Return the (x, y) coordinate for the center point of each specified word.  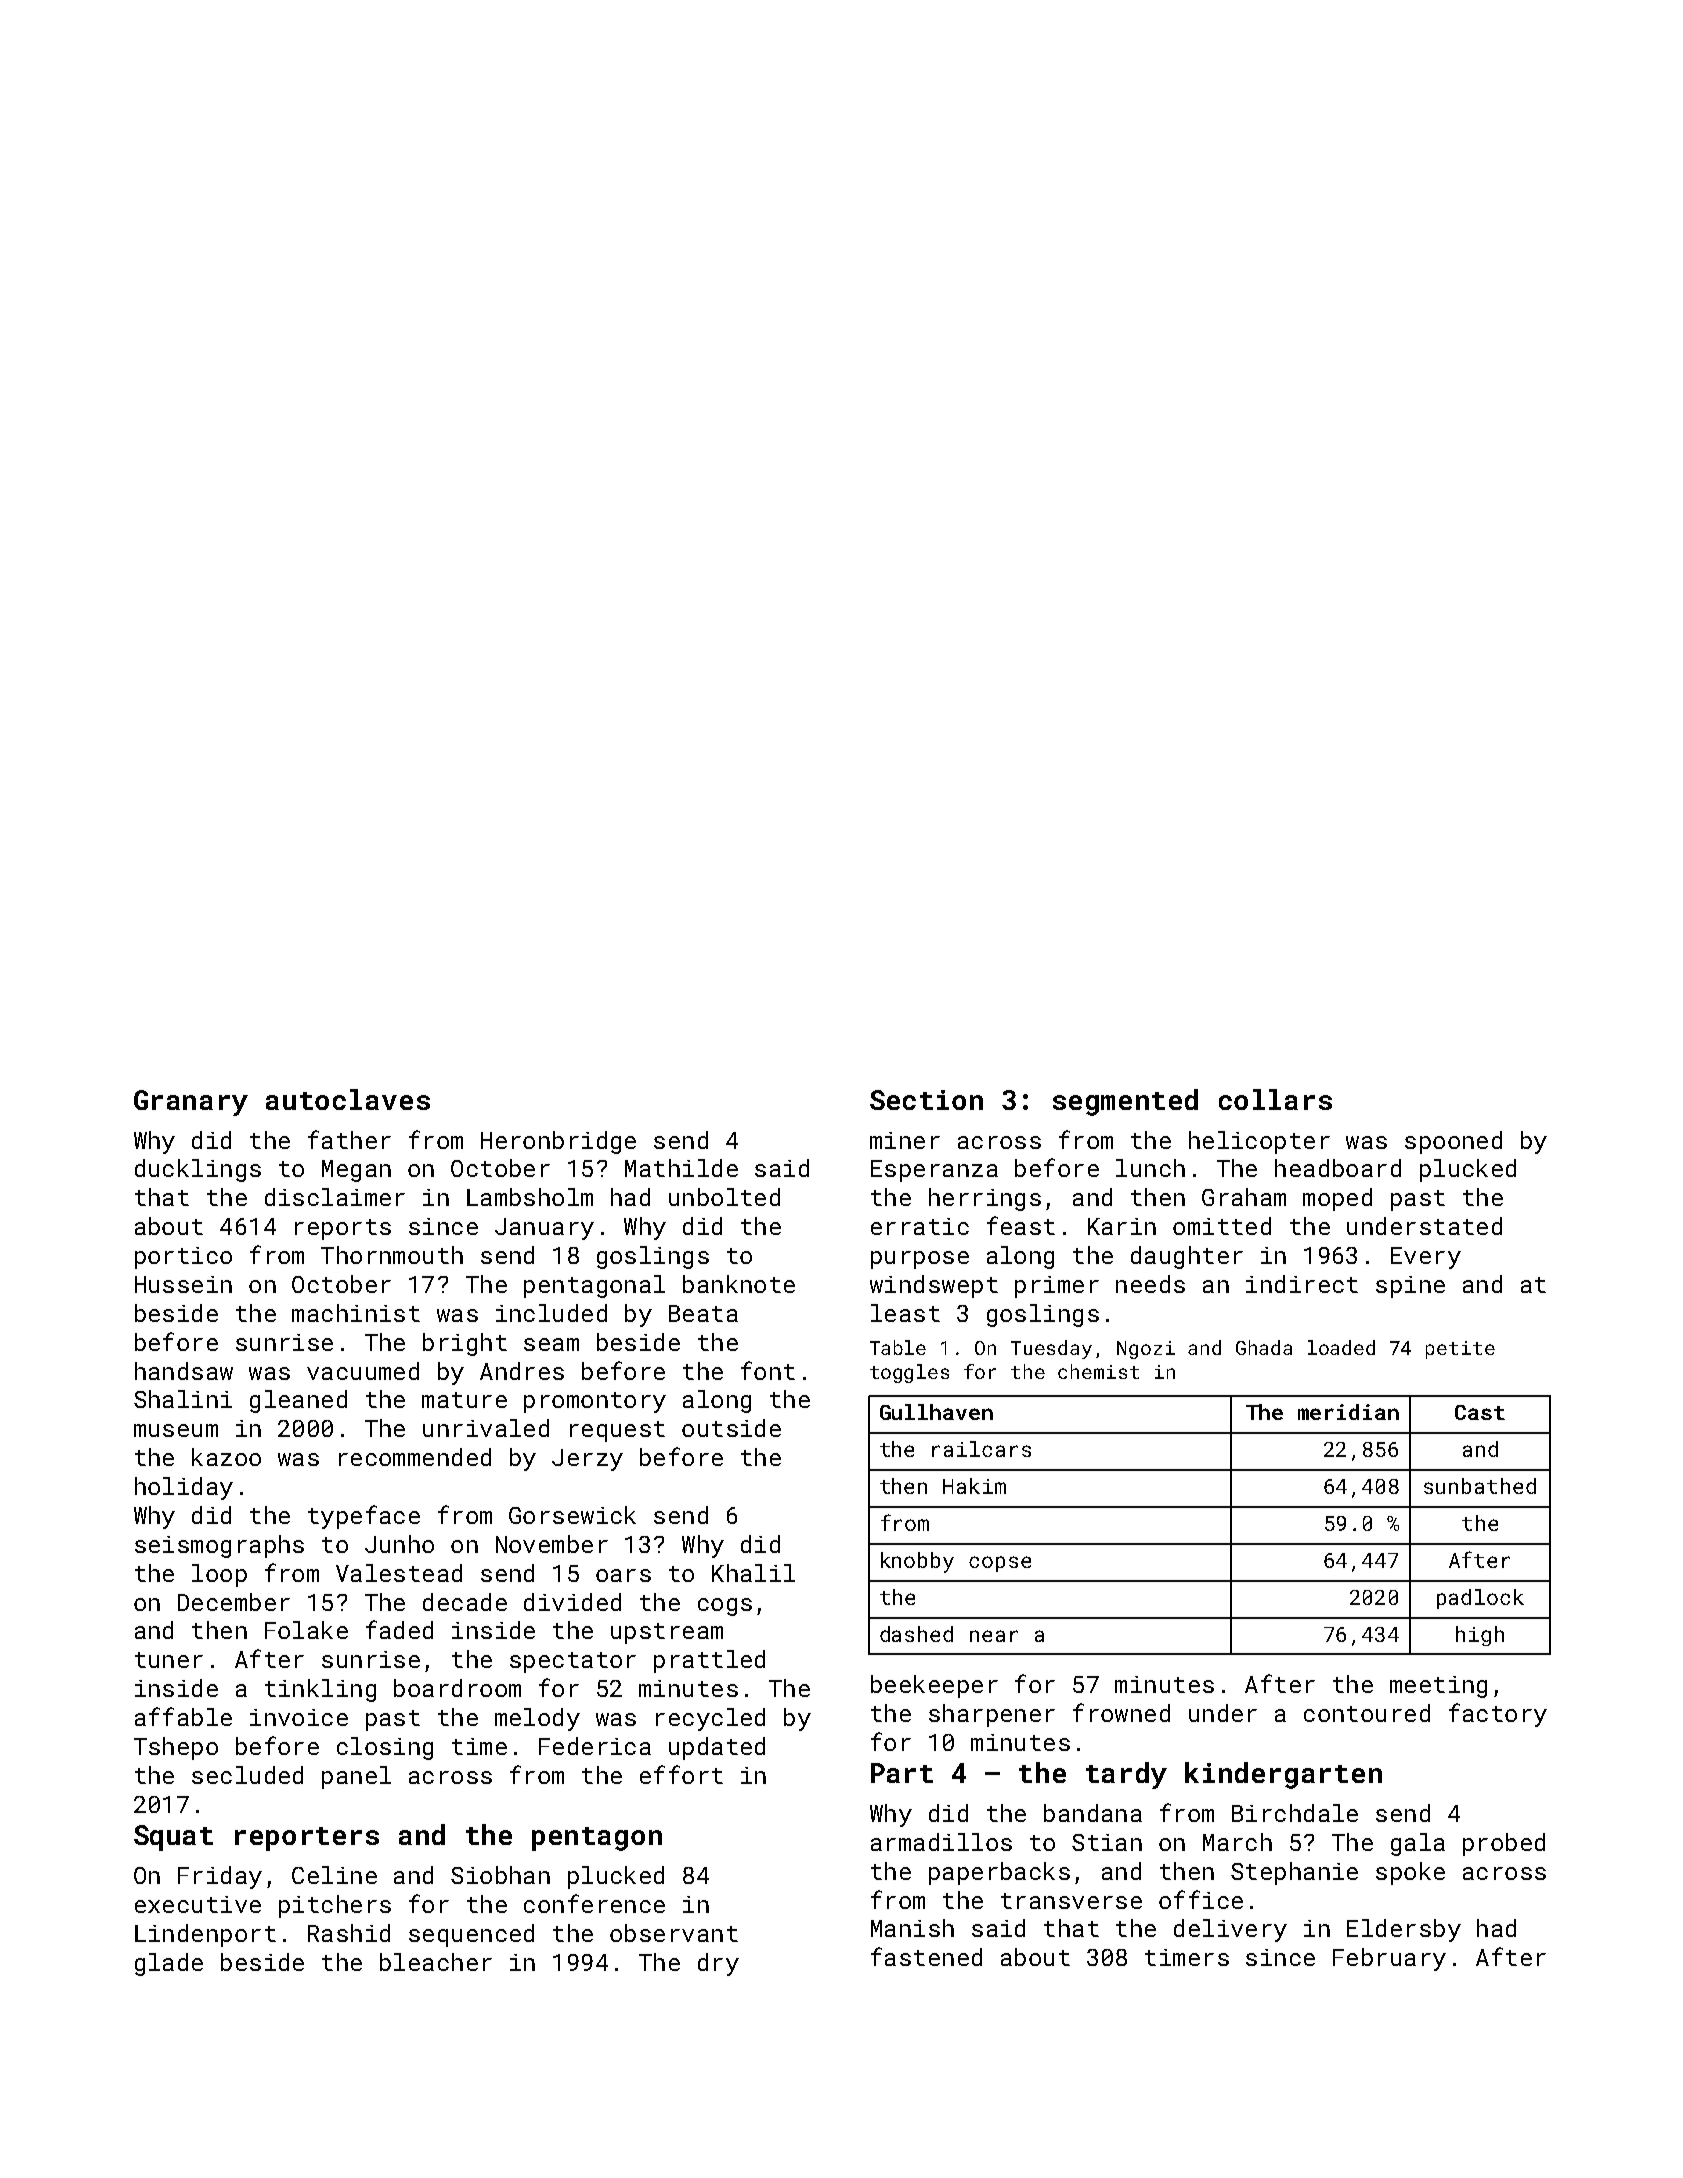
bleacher (436, 1962)
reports (343, 1229)
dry (718, 1964)
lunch (1150, 1168)
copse (1000, 1564)
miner (905, 1140)
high (1480, 1636)
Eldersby (1404, 1930)
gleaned (298, 1401)
